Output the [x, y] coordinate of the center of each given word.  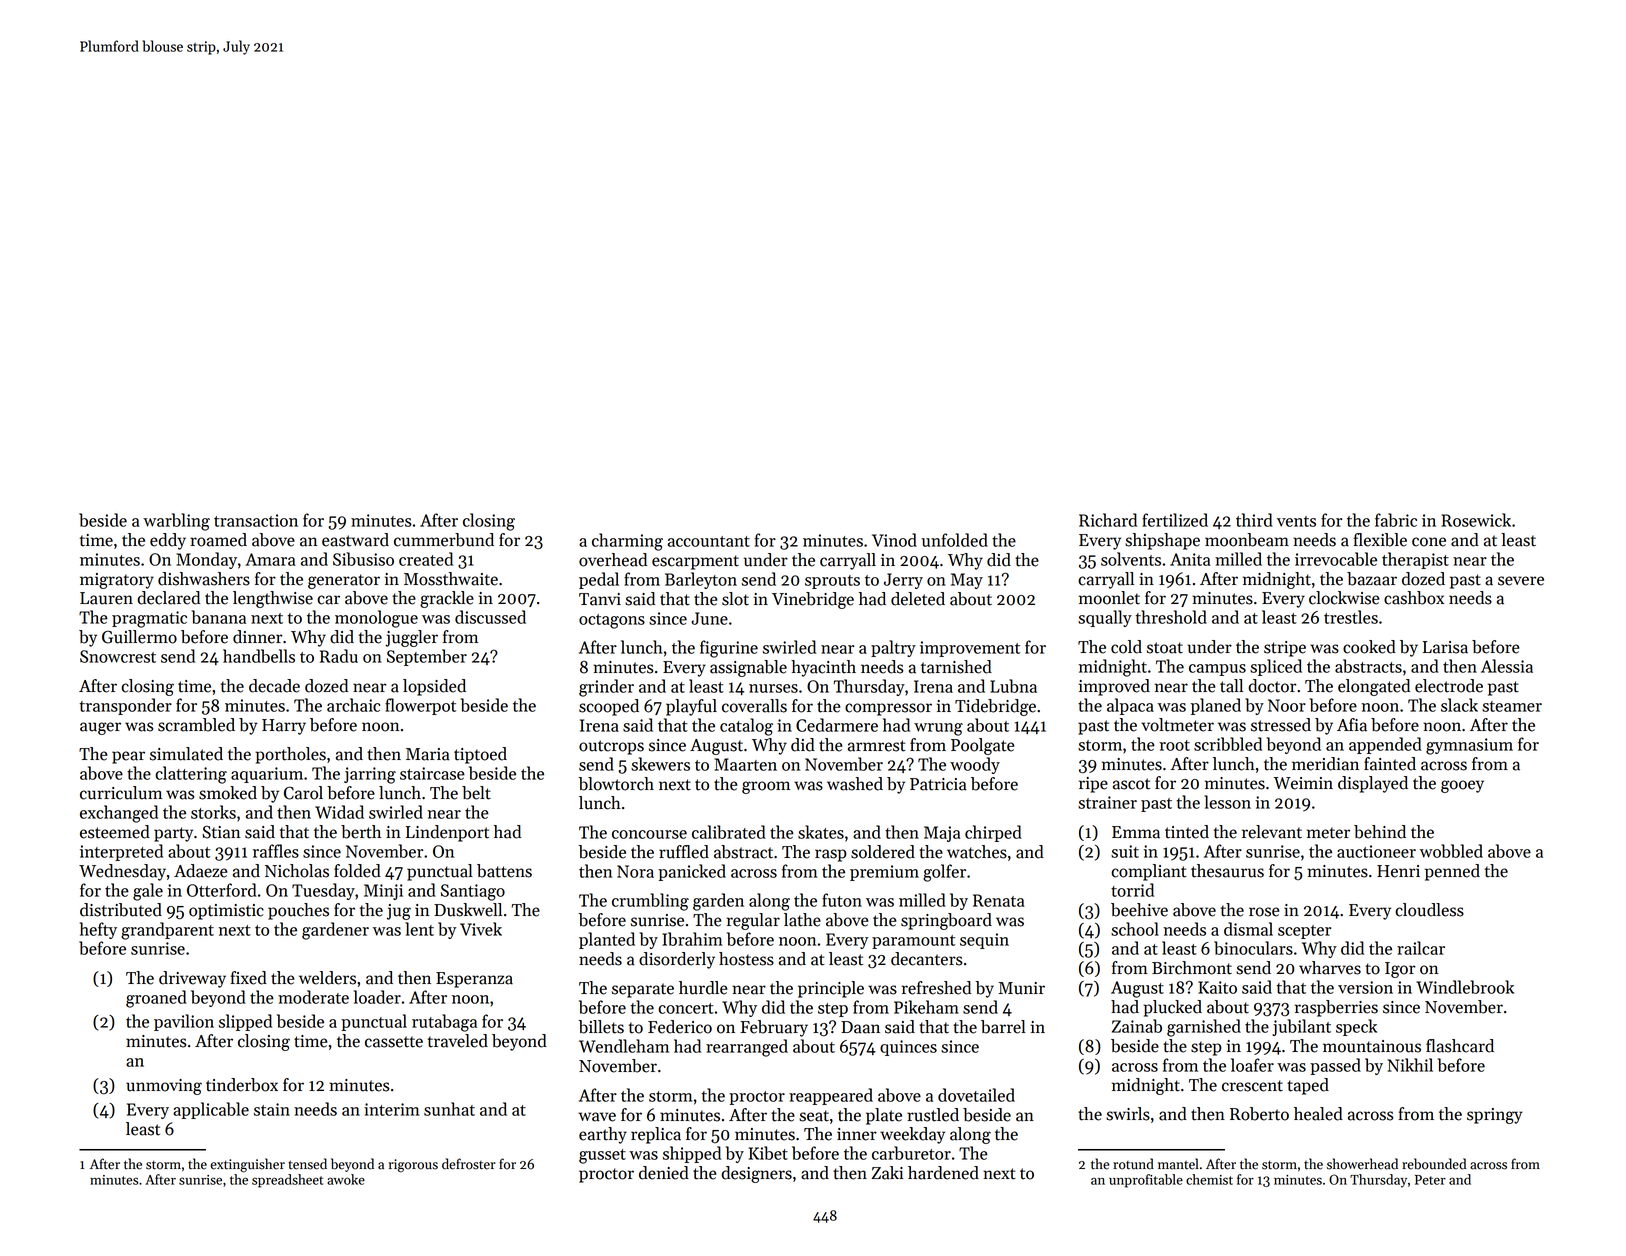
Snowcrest [118, 656]
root [1174, 745]
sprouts [832, 582]
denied [664, 1173]
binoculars [1253, 948]
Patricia [938, 784]
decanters [926, 959]
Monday [206, 560]
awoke [346, 1179]
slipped [245, 1022]
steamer [1512, 706]
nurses [773, 688]
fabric [1396, 520]
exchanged [119, 814]
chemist [1209, 1179]
